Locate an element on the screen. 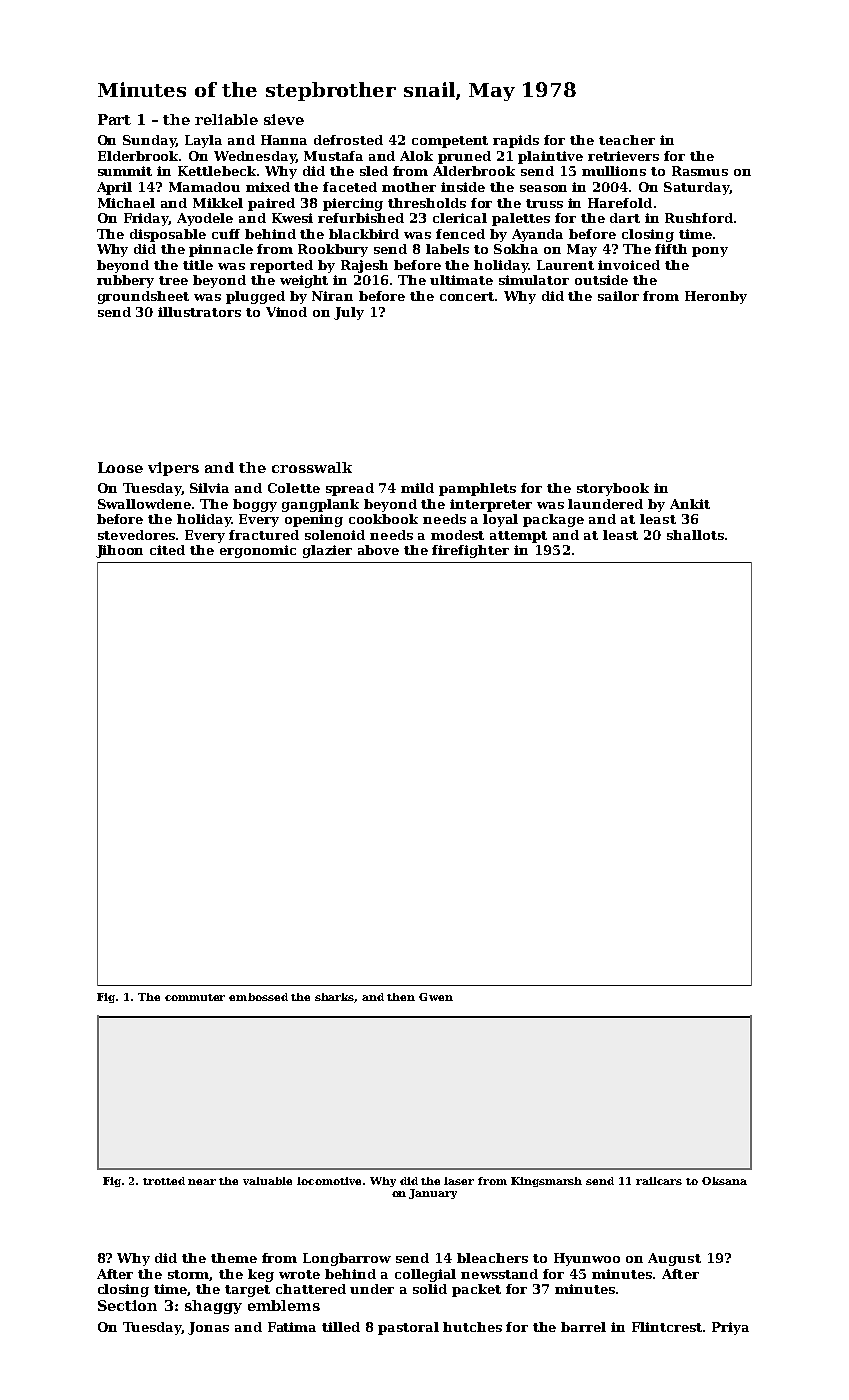  Loose is located at coordinates (120, 467).
